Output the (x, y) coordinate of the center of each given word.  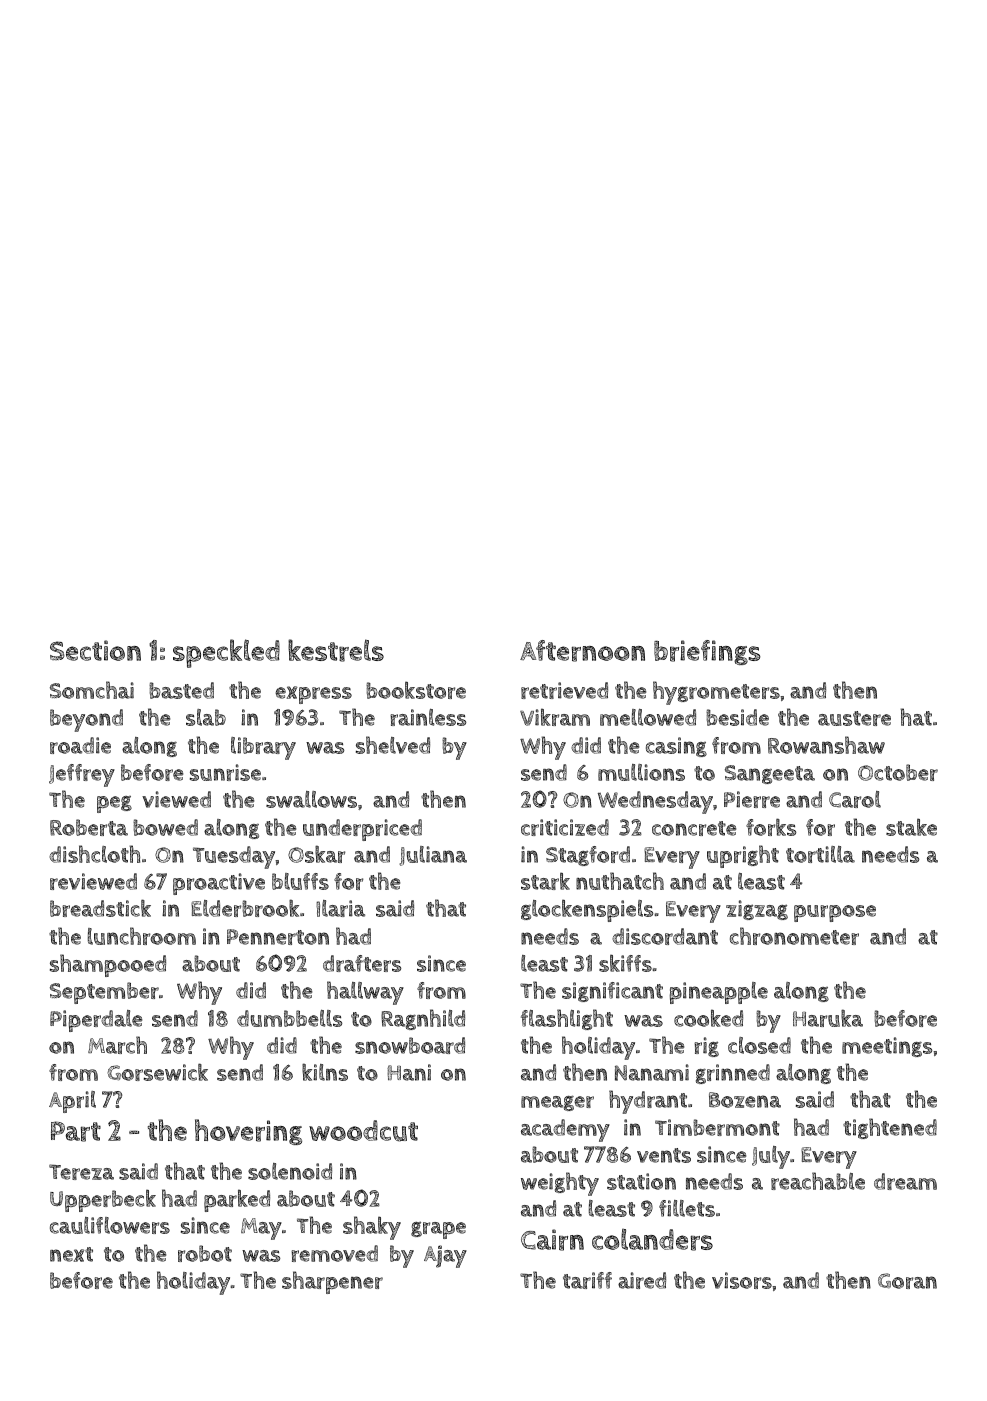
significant (612, 992)
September (104, 993)
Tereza (81, 1172)
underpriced (362, 830)
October (898, 772)
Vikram (555, 717)
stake (911, 827)
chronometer (794, 936)
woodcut (363, 1131)
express (313, 695)
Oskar (316, 854)
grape (438, 1230)
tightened (890, 1128)
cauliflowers (110, 1225)
